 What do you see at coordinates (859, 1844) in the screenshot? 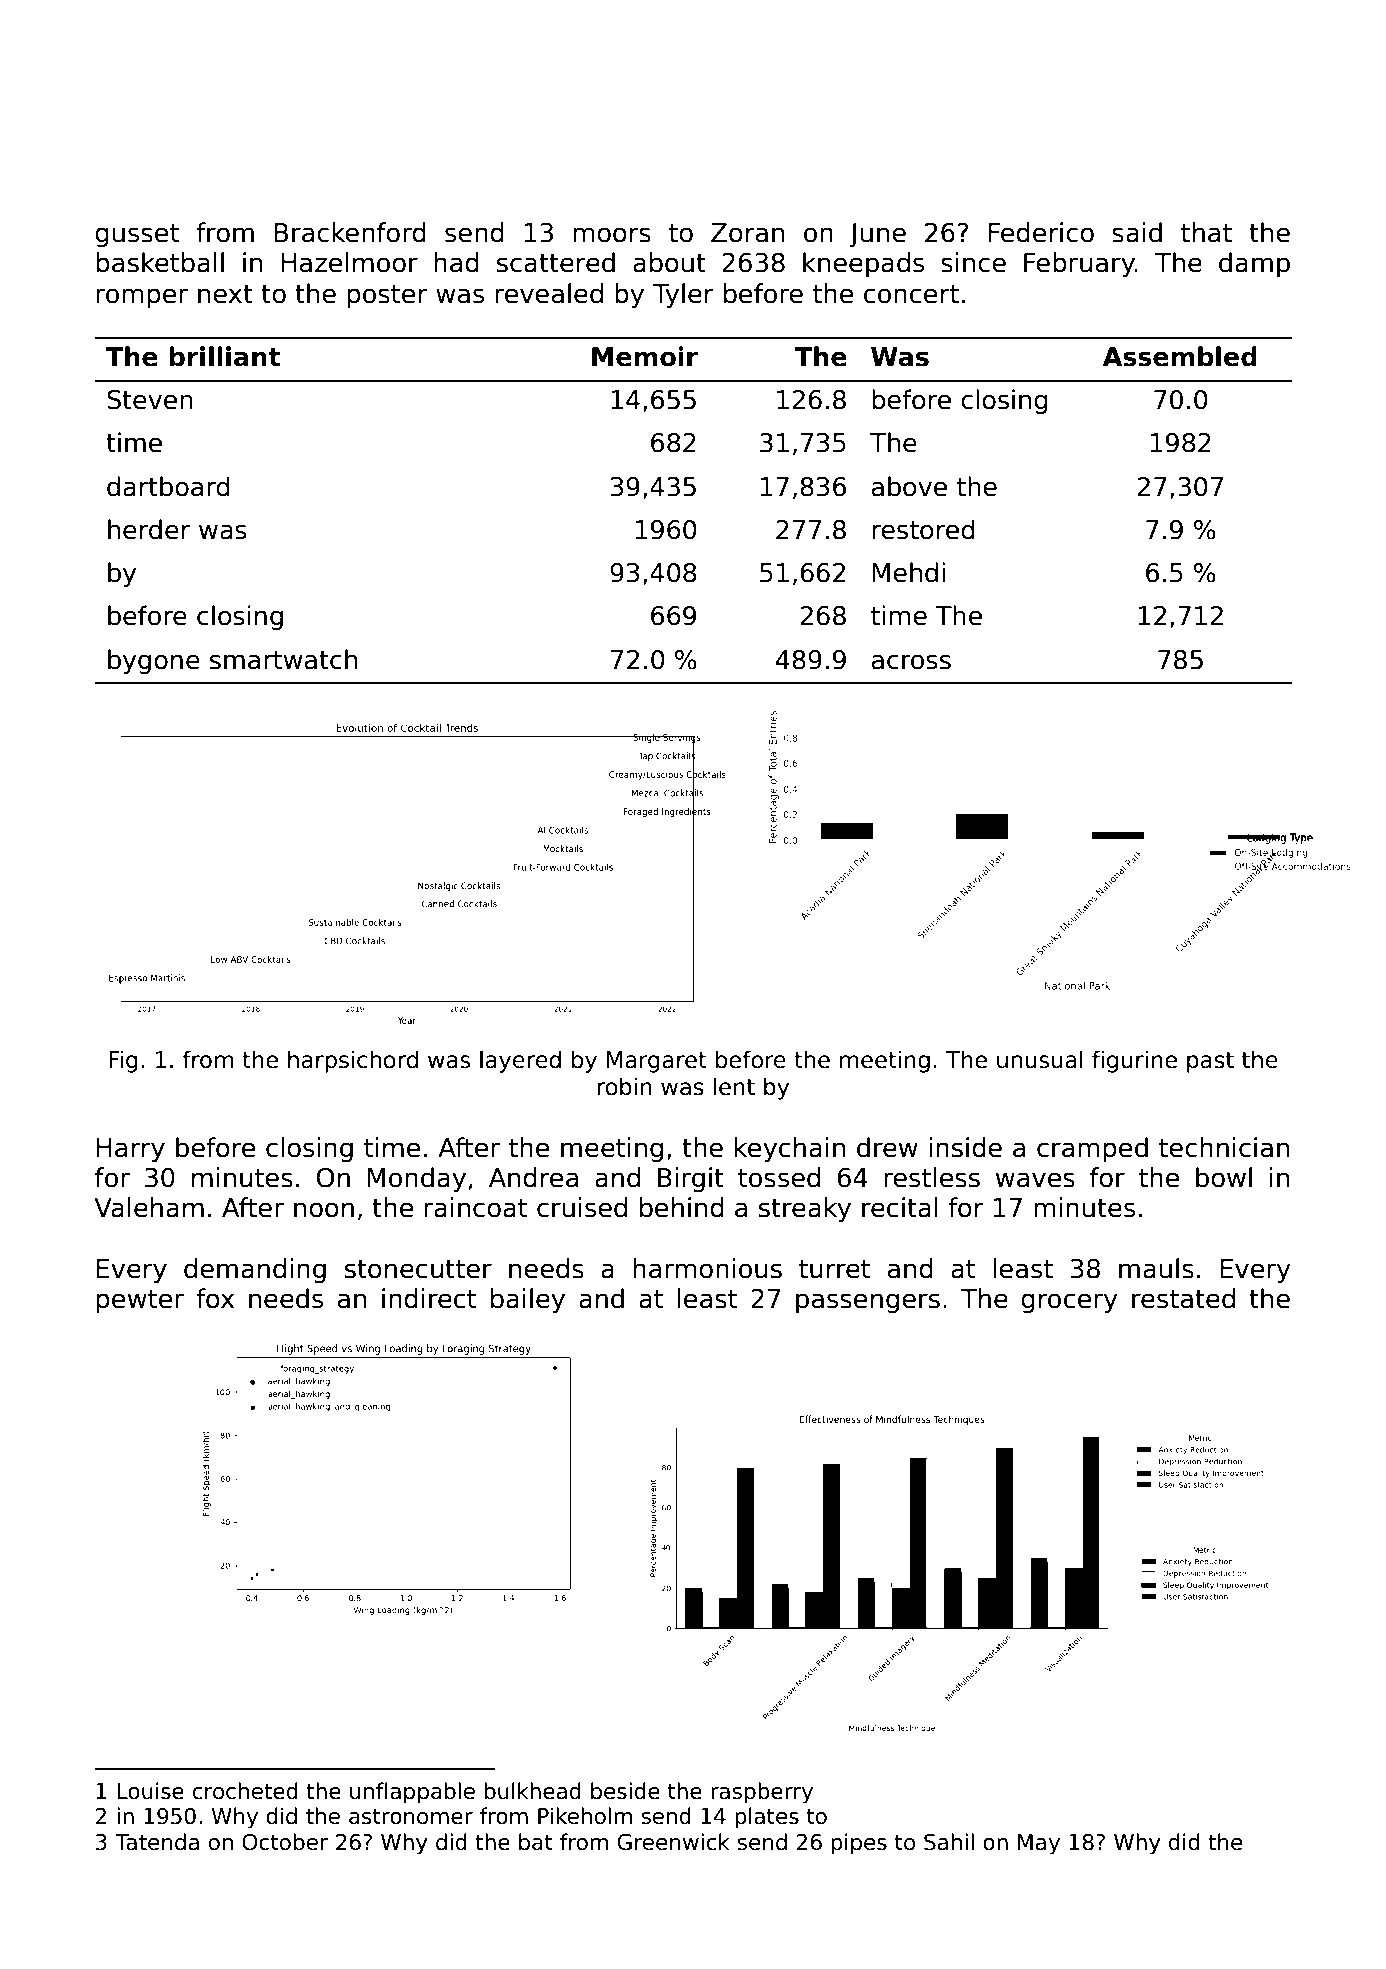
I see `pipes` at bounding box center [859, 1844].
